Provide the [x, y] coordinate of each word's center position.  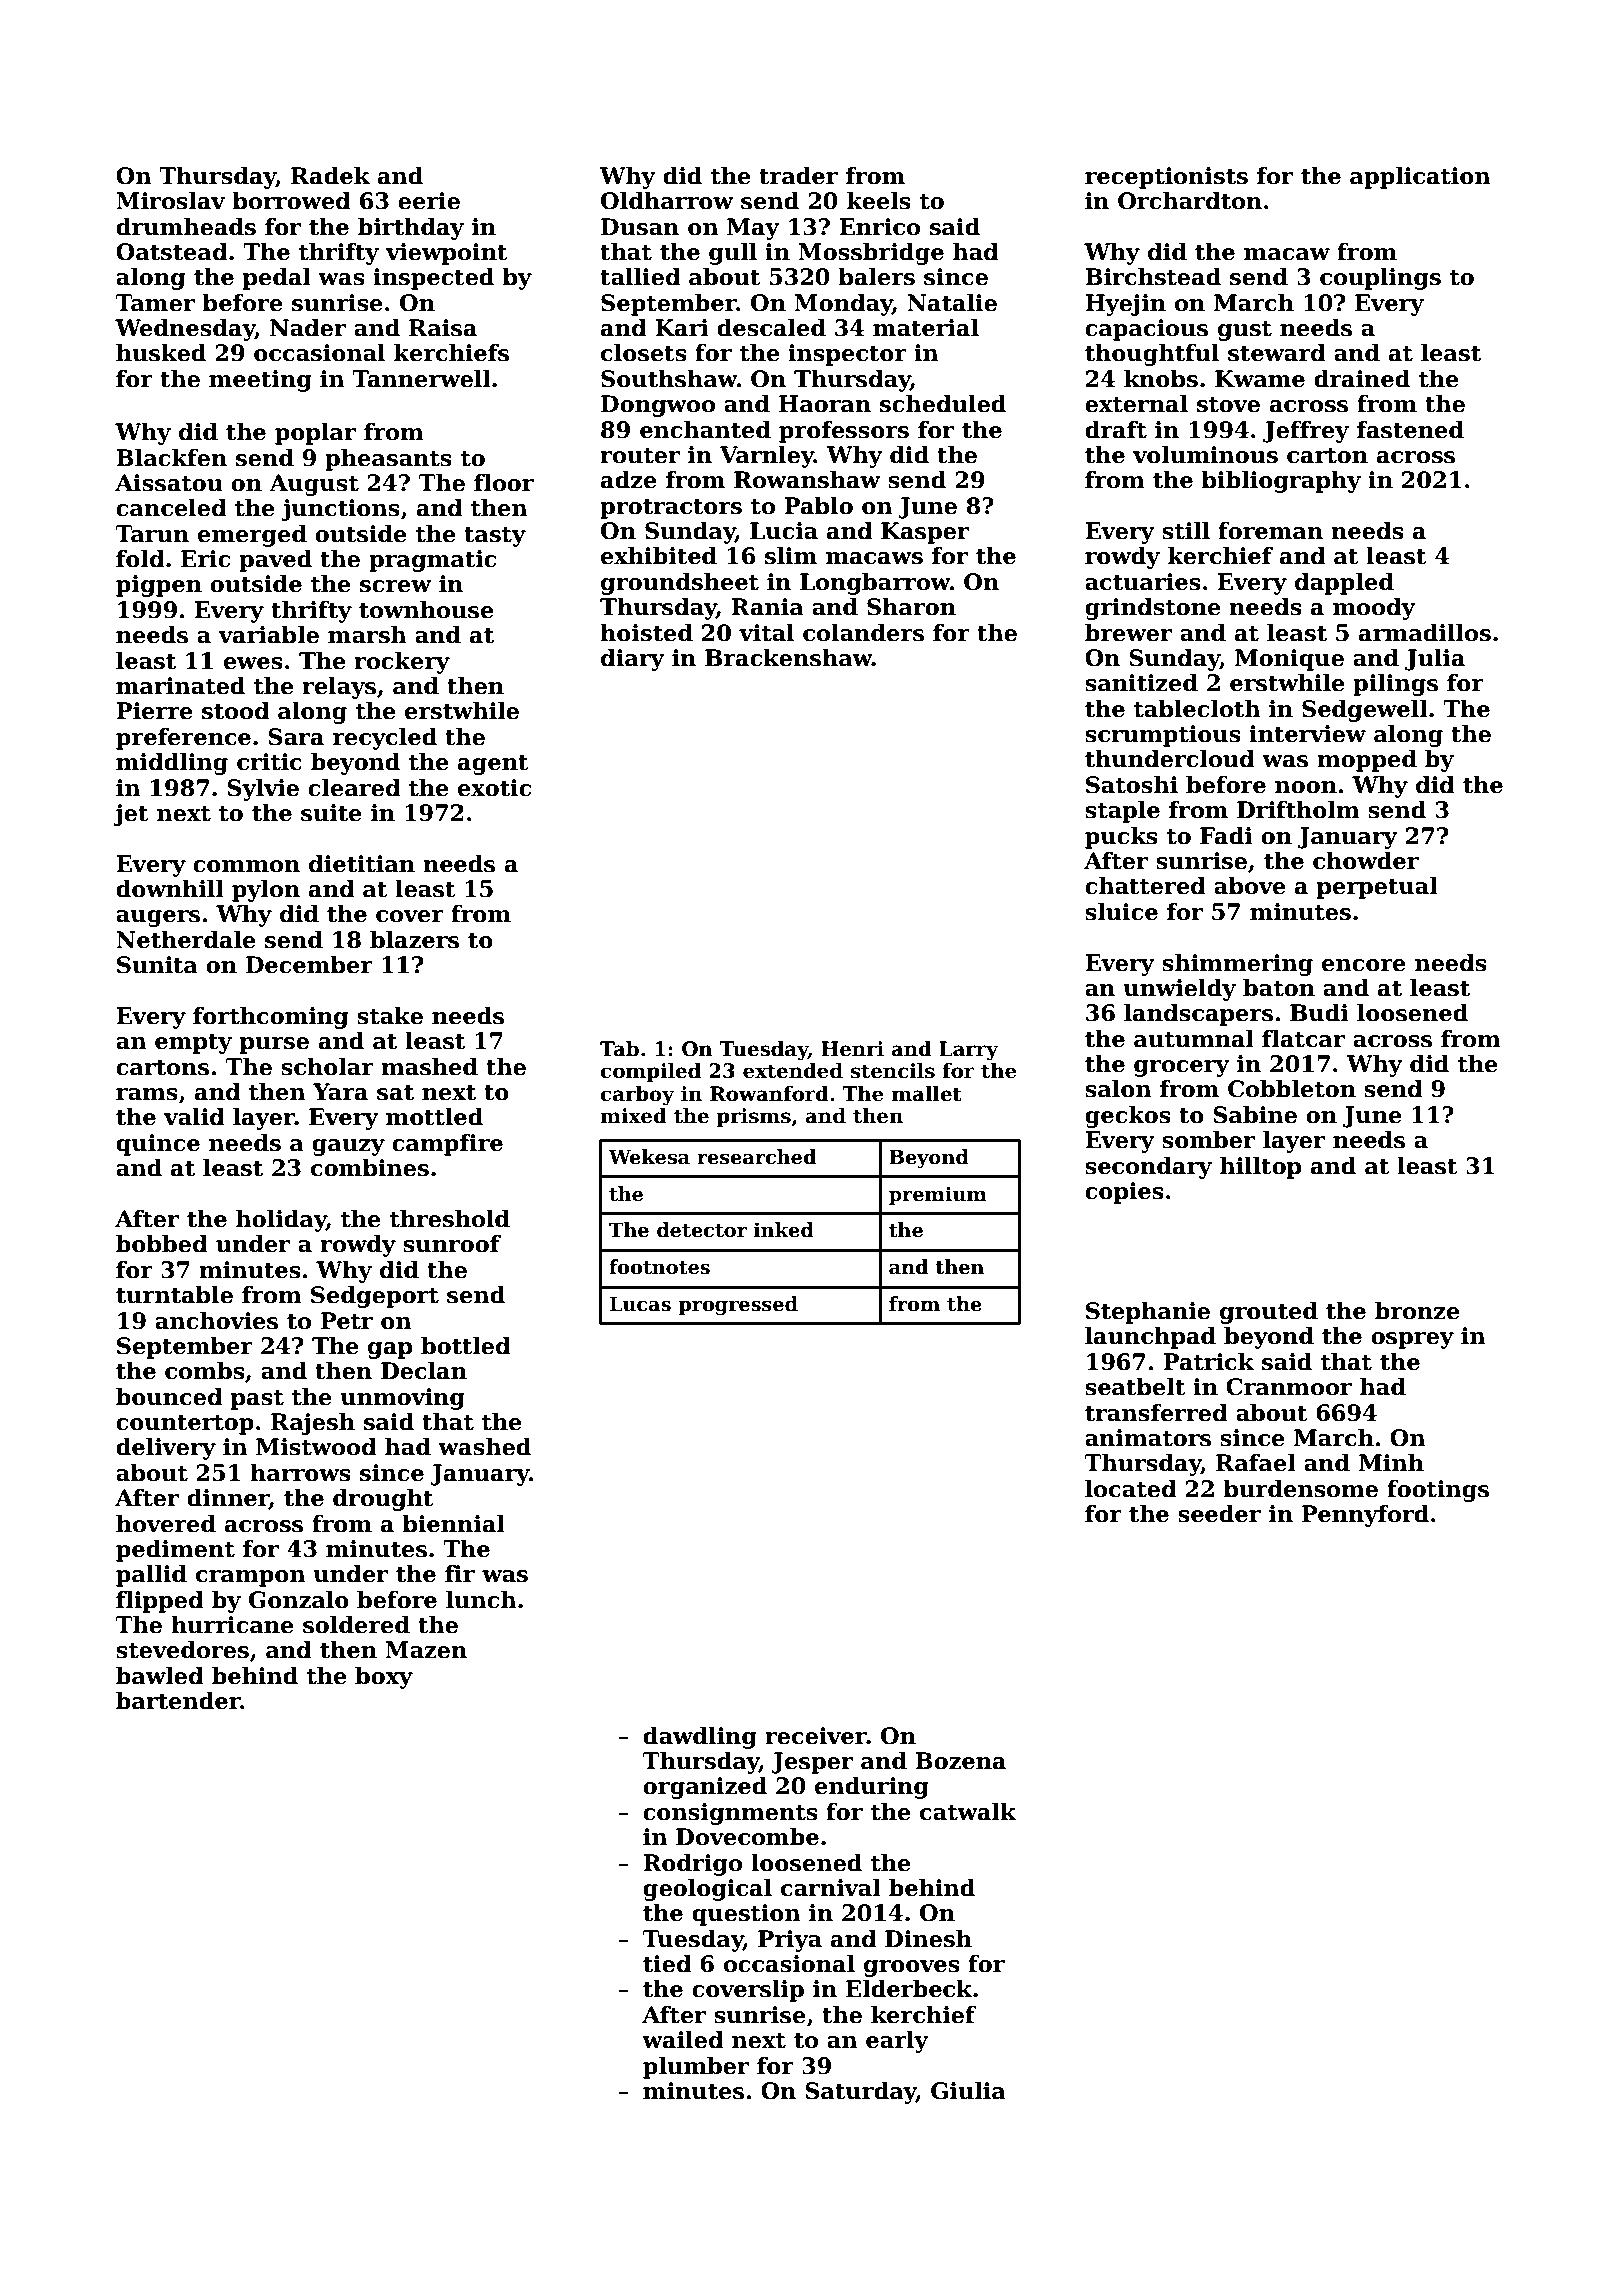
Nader [308, 328]
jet [131, 815]
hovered [166, 1524]
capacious [1146, 330]
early [897, 2042]
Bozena [960, 1761]
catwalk [968, 1812]
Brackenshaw [788, 658]
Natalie [952, 303]
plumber [696, 2068]
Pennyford [1365, 1516]
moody [1374, 609]
